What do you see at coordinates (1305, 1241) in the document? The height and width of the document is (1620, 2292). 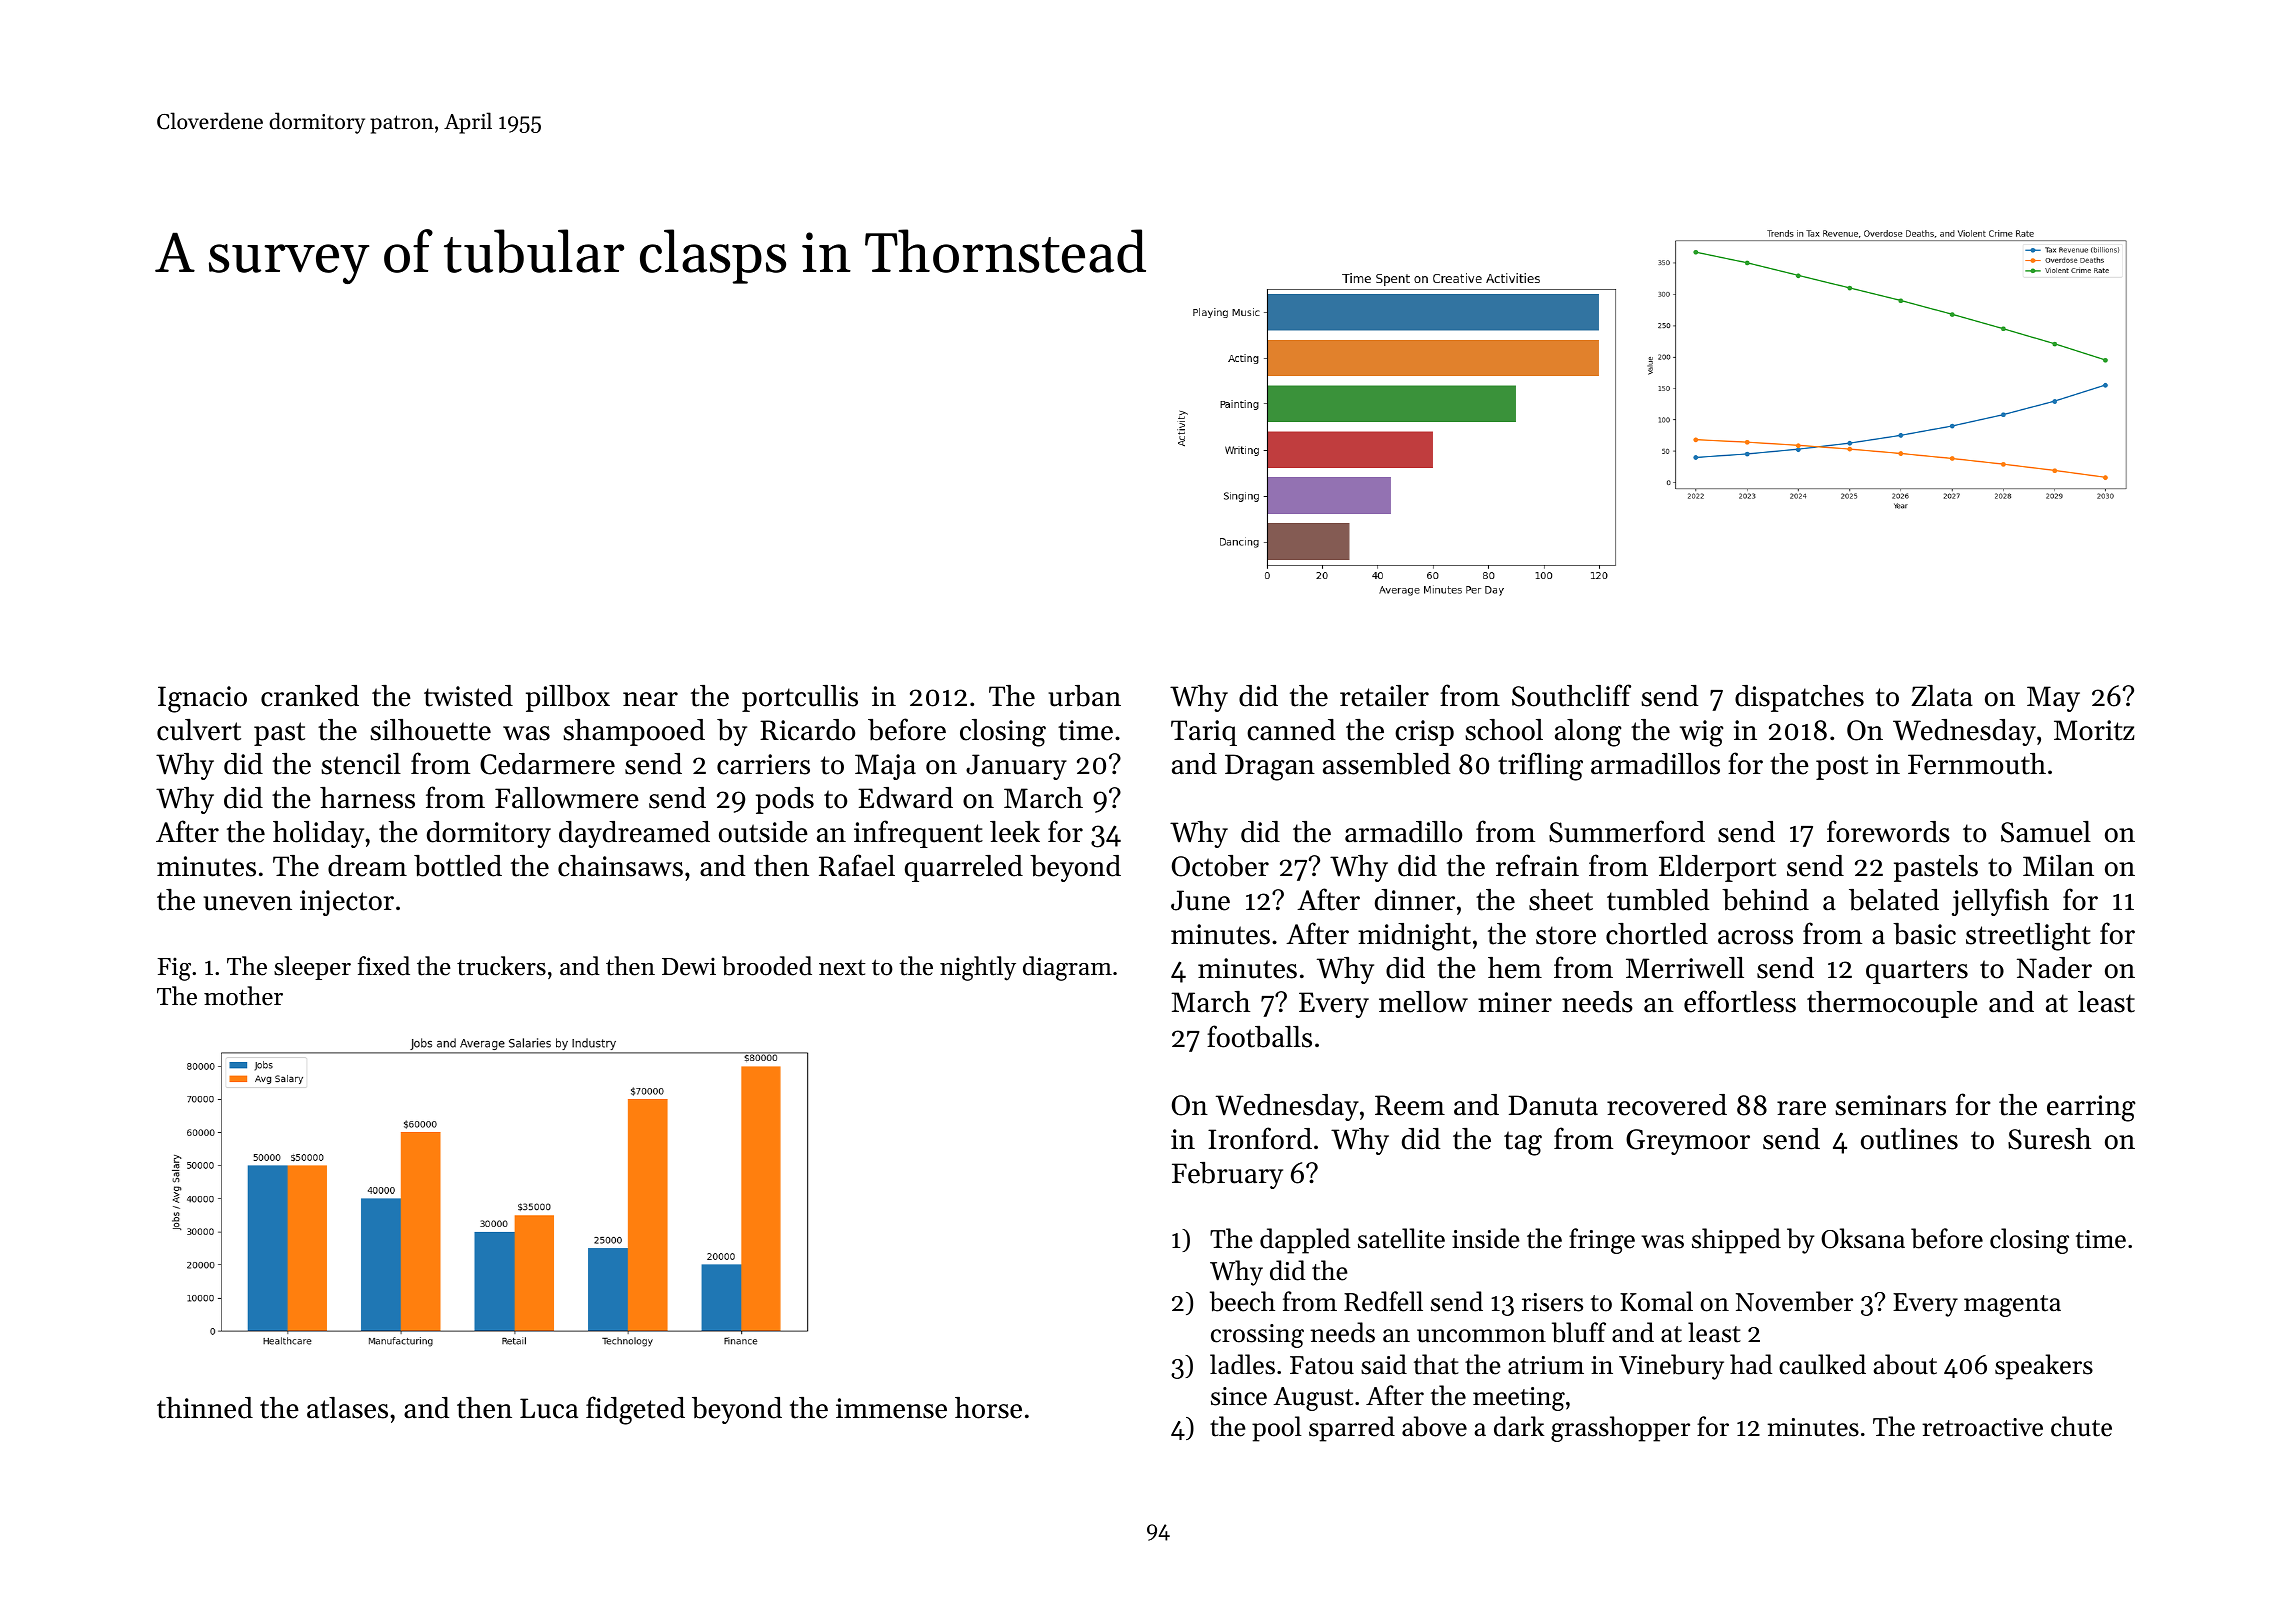 I see `dappled` at bounding box center [1305, 1241].
